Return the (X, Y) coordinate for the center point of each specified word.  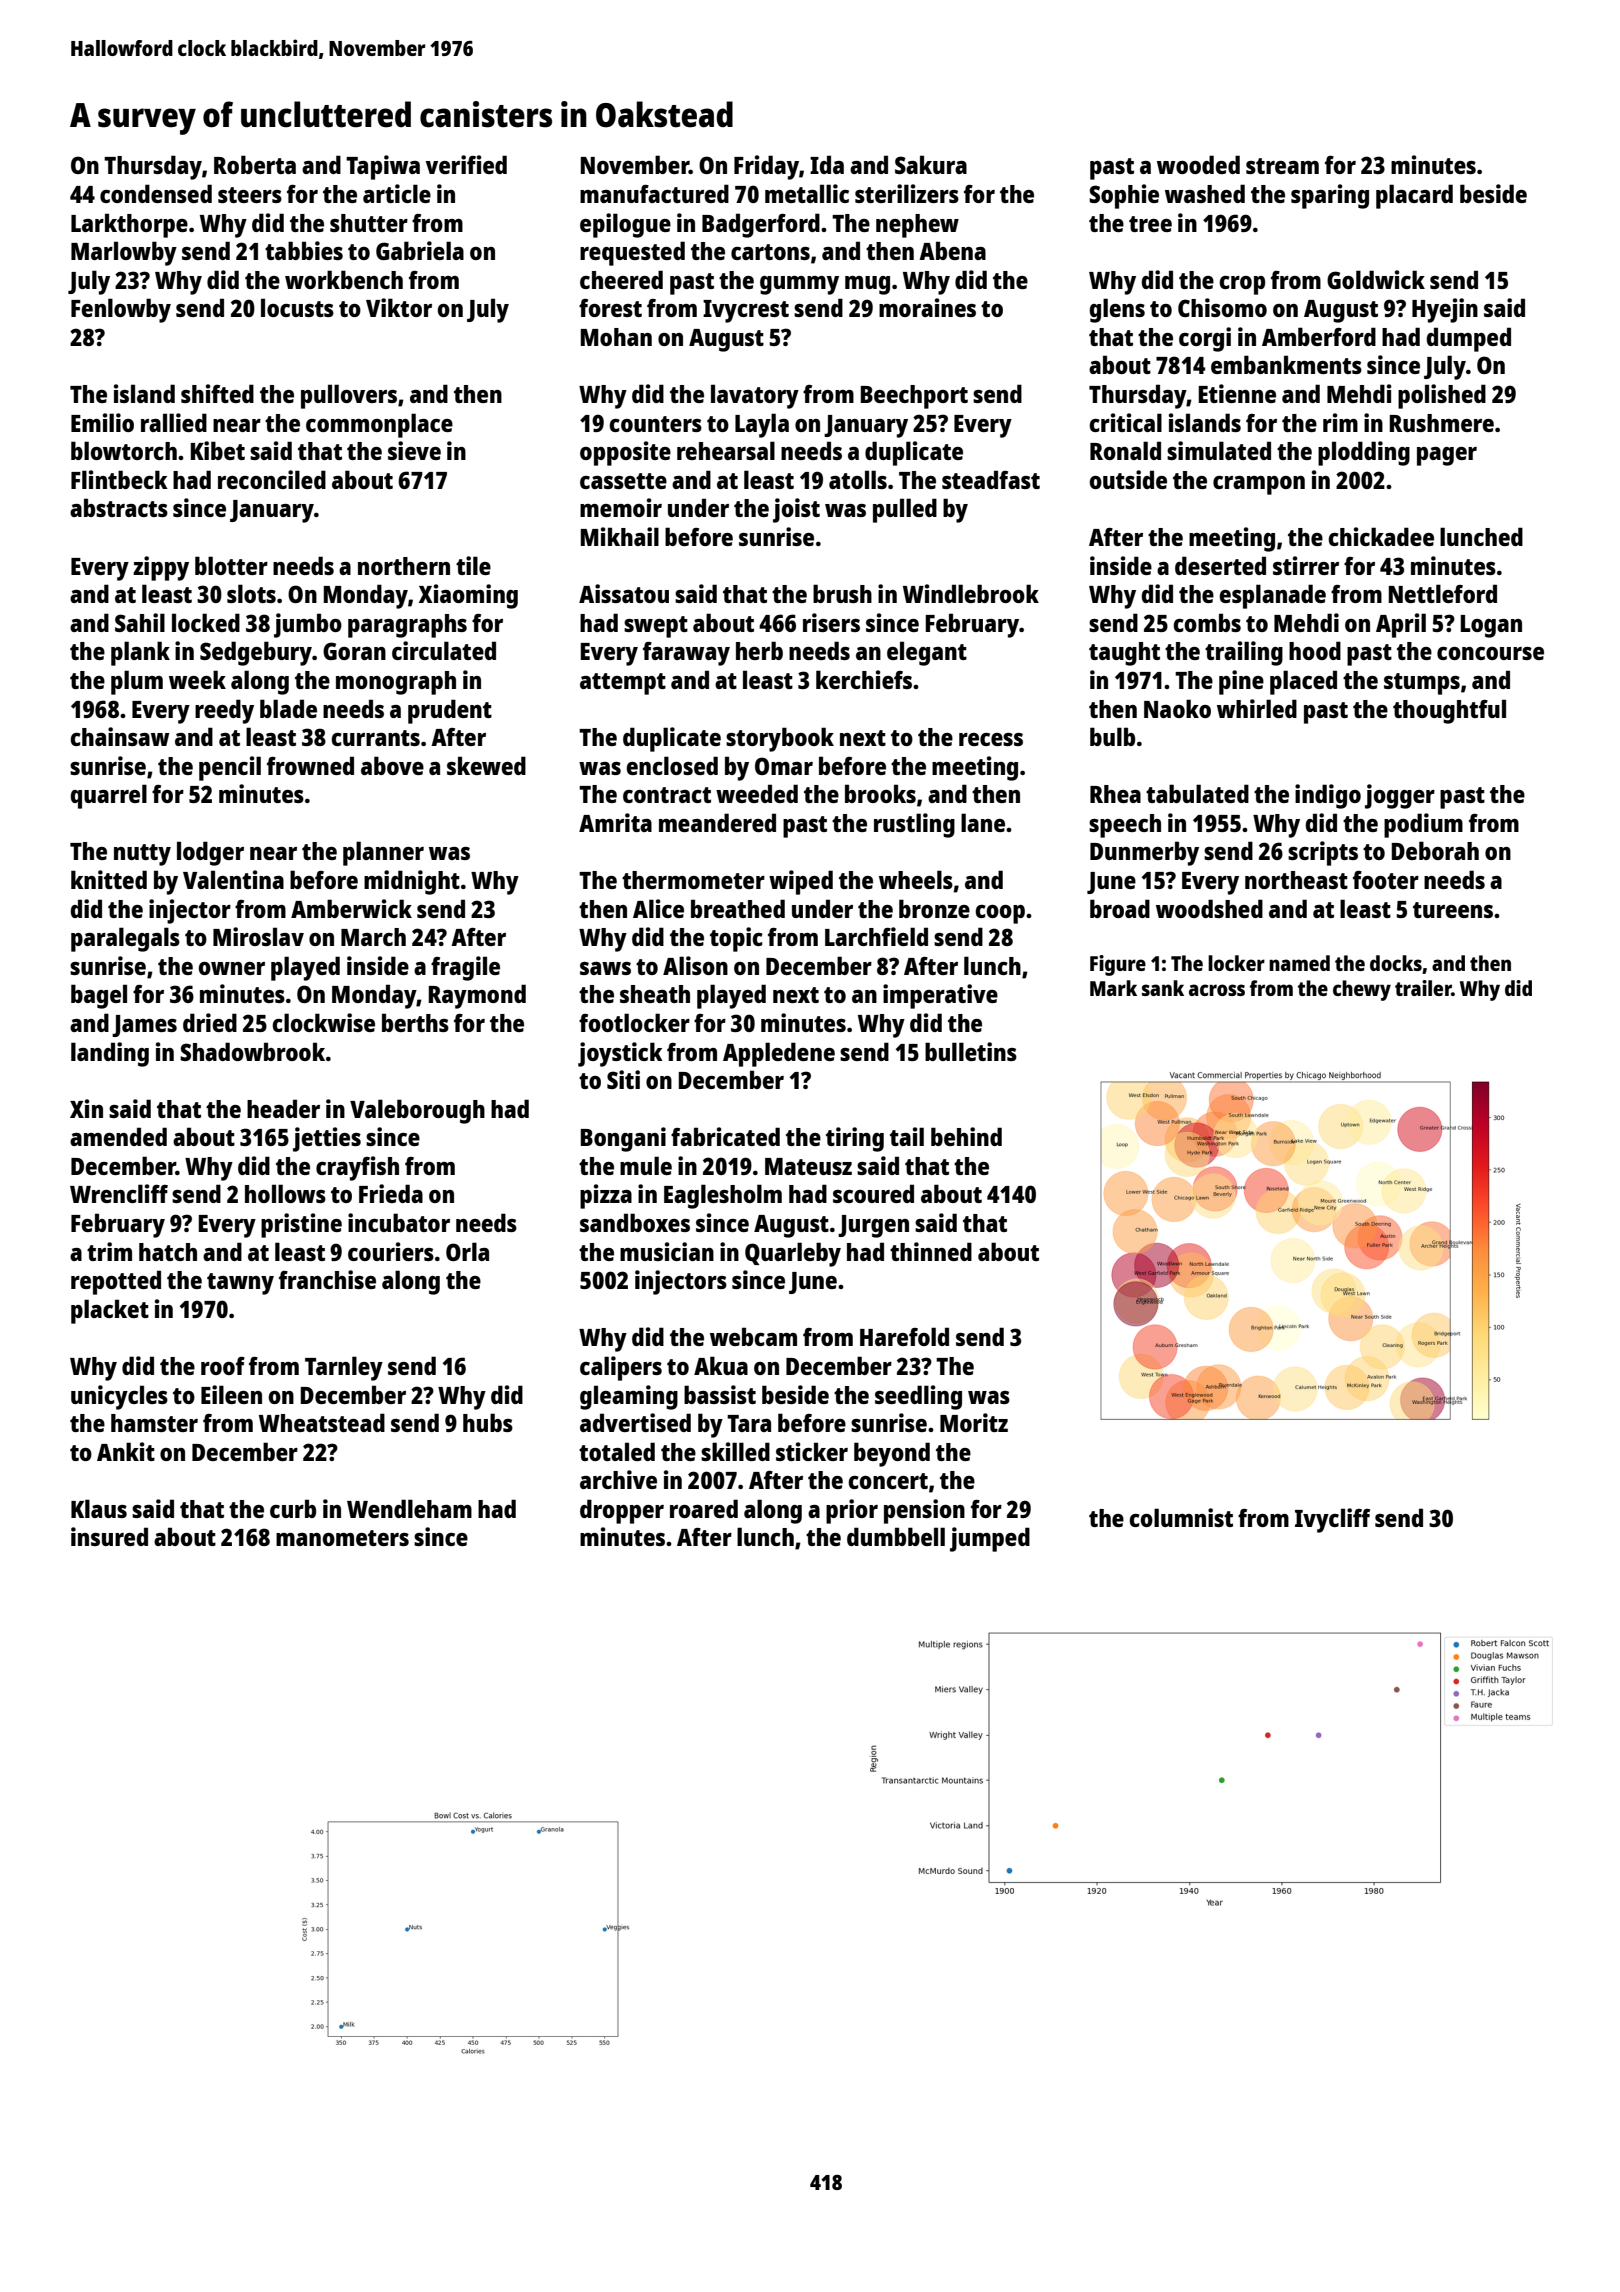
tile (473, 565)
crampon (1259, 485)
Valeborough (417, 1111)
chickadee (1381, 536)
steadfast (991, 479)
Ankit (126, 1451)
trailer (1423, 988)
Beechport (914, 397)
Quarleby (793, 1254)
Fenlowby (121, 310)
